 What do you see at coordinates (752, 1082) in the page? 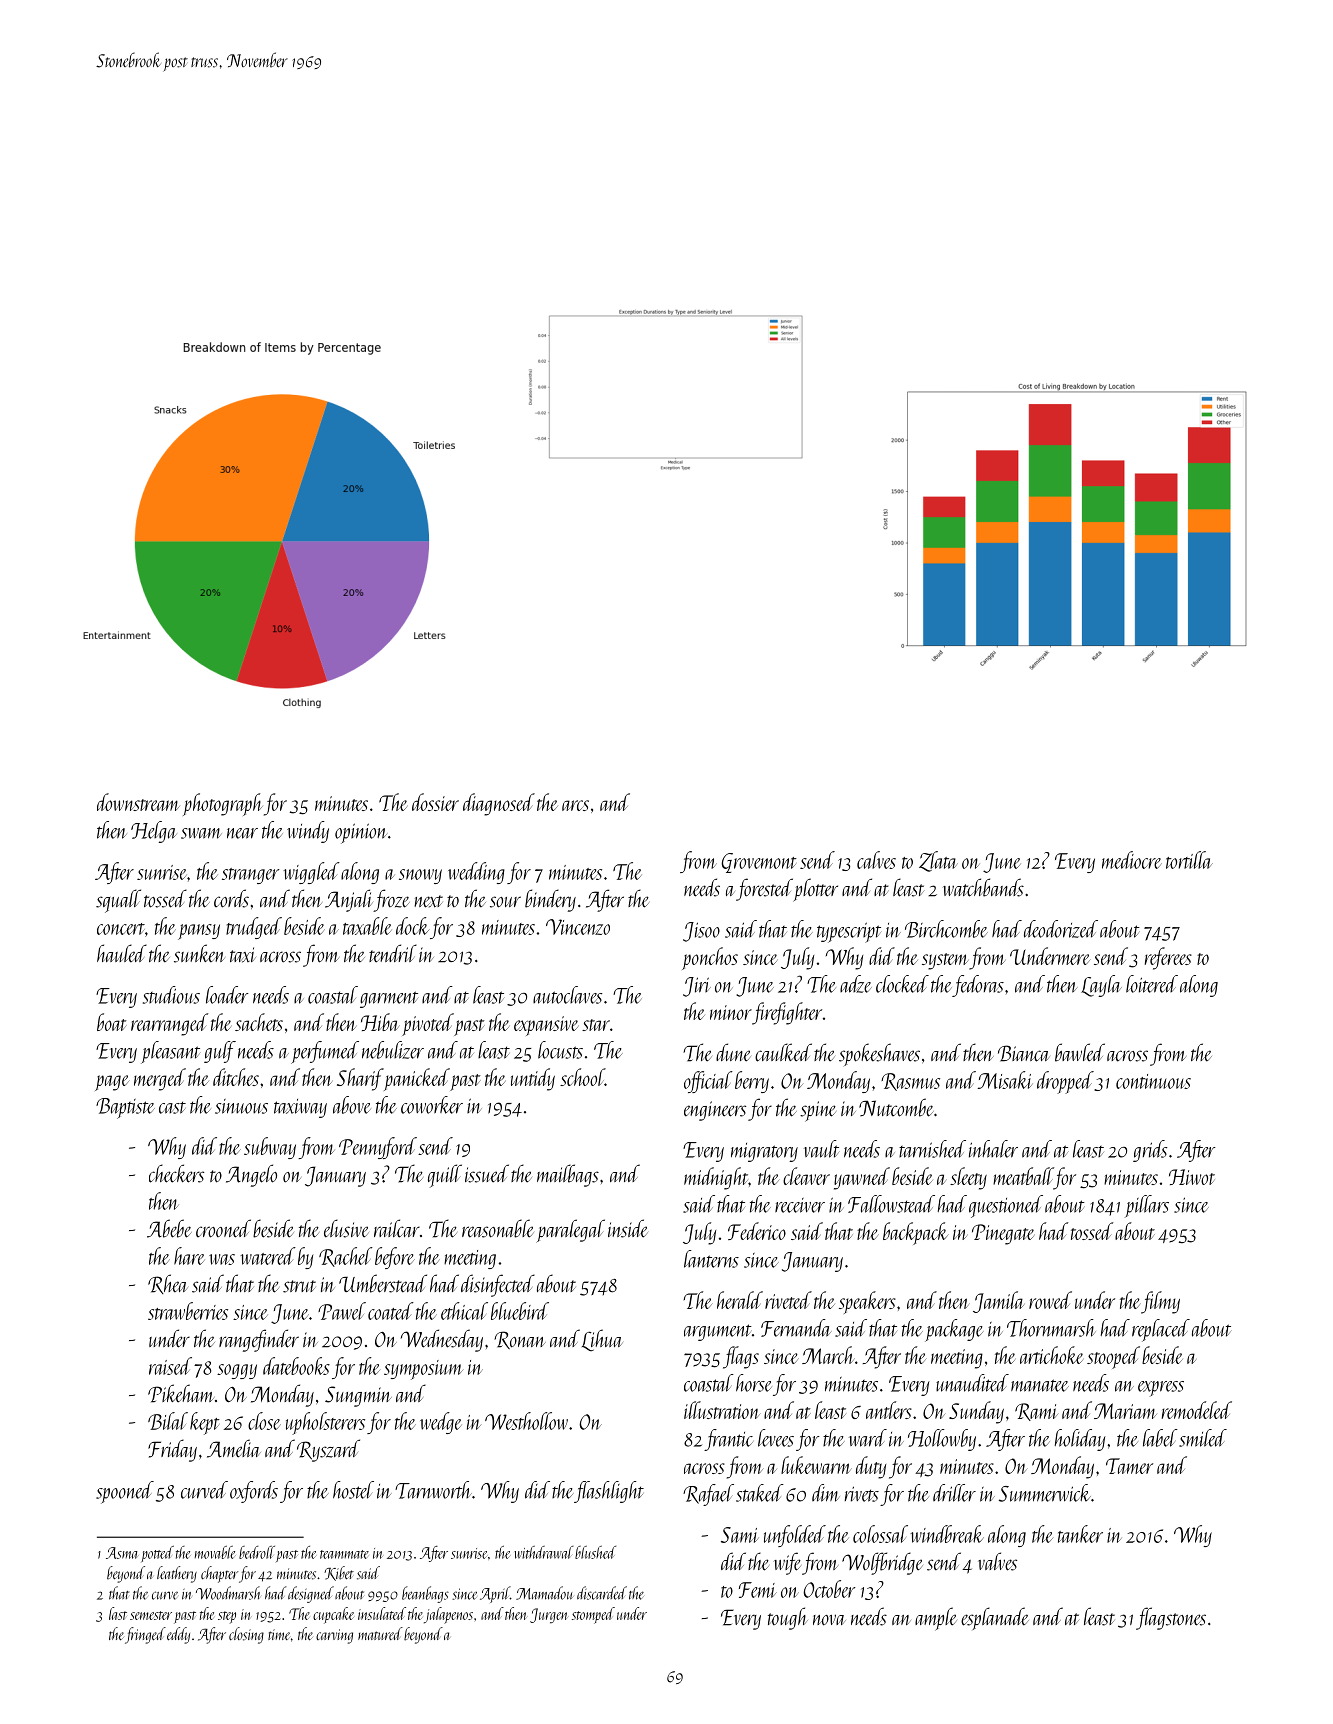
I see `berry` at bounding box center [752, 1082].
